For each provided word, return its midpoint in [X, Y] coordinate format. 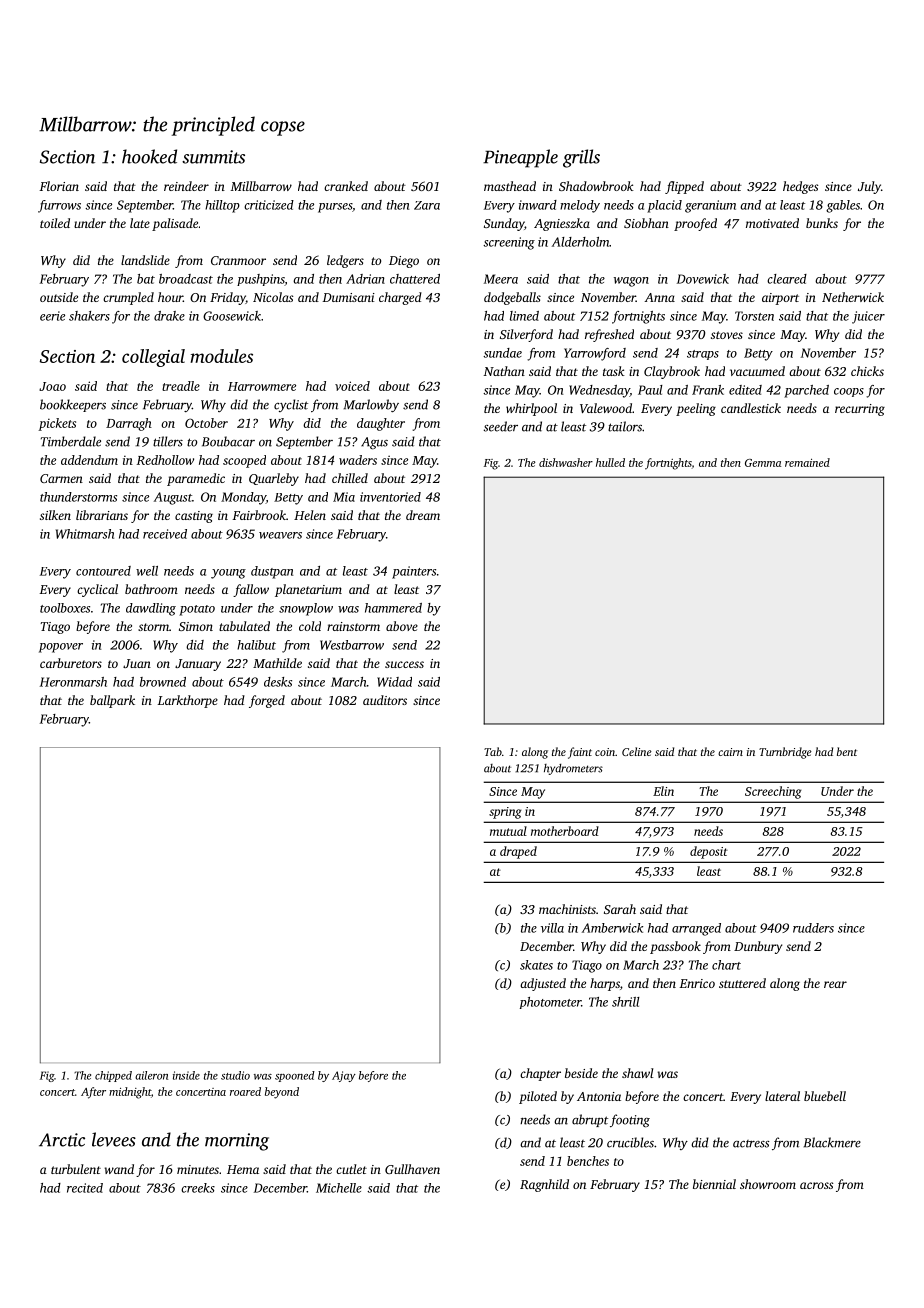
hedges [800, 187]
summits [213, 157]
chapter [540, 1074]
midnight [130, 1093]
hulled [610, 462]
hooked [149, 156]
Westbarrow [352, 645]
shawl [637, 1073]
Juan [137, 663]
